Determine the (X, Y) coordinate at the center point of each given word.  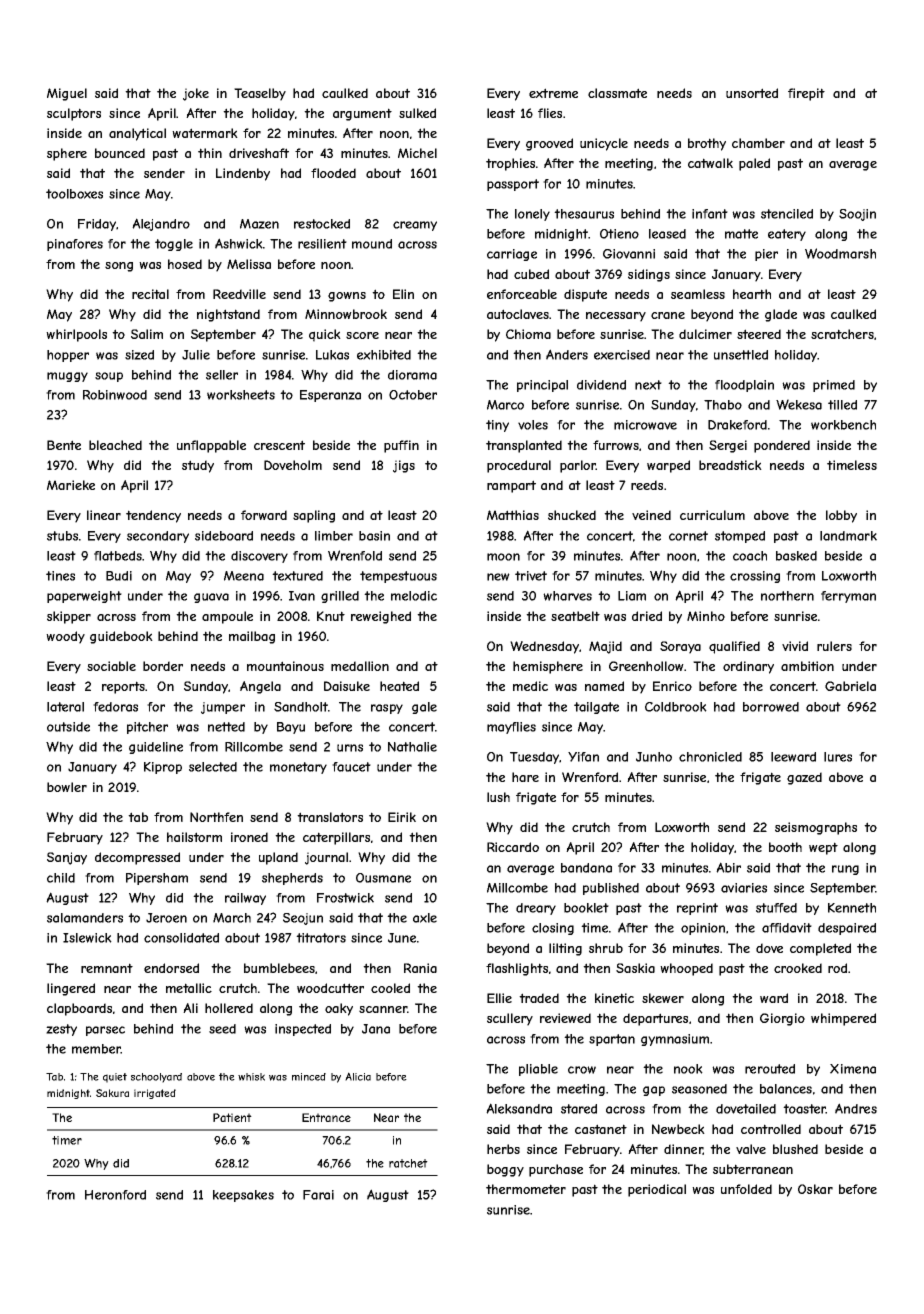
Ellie (499, 998)
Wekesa (799, 404)
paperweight (84, 597)
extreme (553, 93)
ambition (807, 666)
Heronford (115, 1195)
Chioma (528, 334)
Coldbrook (676, 707)
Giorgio (782, 1019)
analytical (137, 134)
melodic (414, 596)
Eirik (402, 817)
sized (139, 355)
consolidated (181, 938)
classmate (617, 93)
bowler (67, 787)
